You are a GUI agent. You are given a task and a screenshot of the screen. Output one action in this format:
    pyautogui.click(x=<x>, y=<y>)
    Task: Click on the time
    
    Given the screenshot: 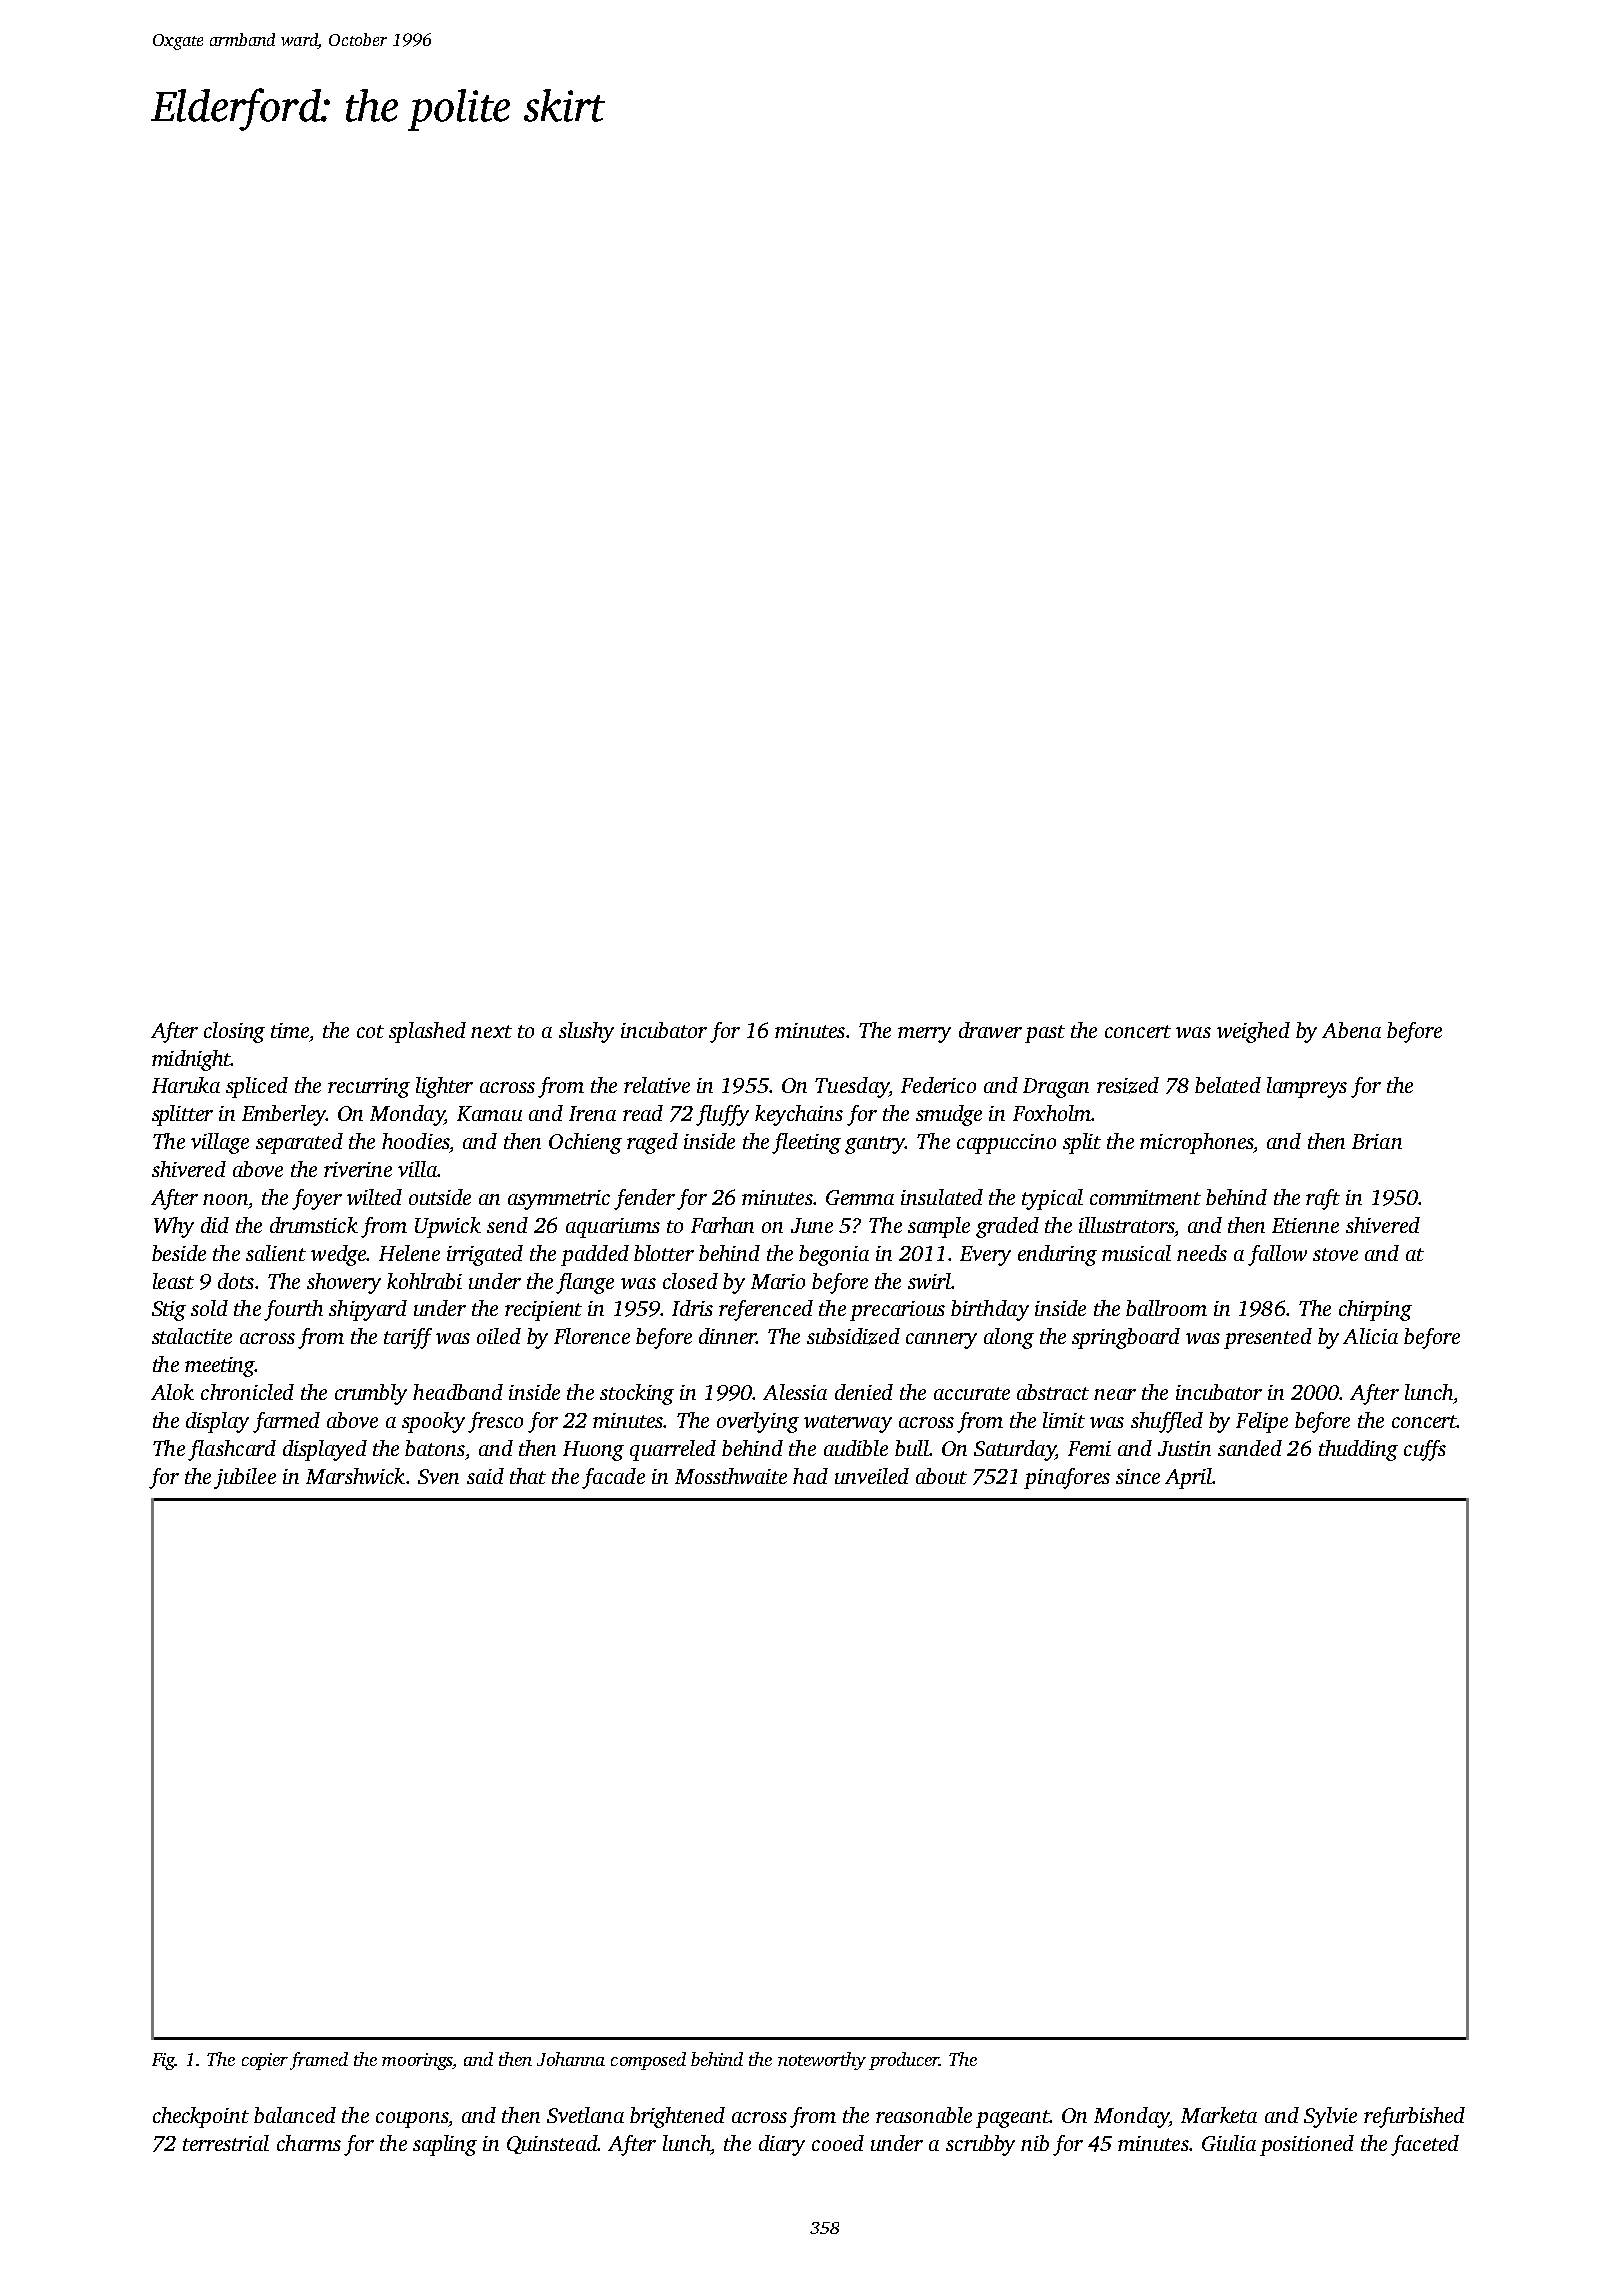 What is the action you would take?
    pyautogui.click(x=290, y=1030)
